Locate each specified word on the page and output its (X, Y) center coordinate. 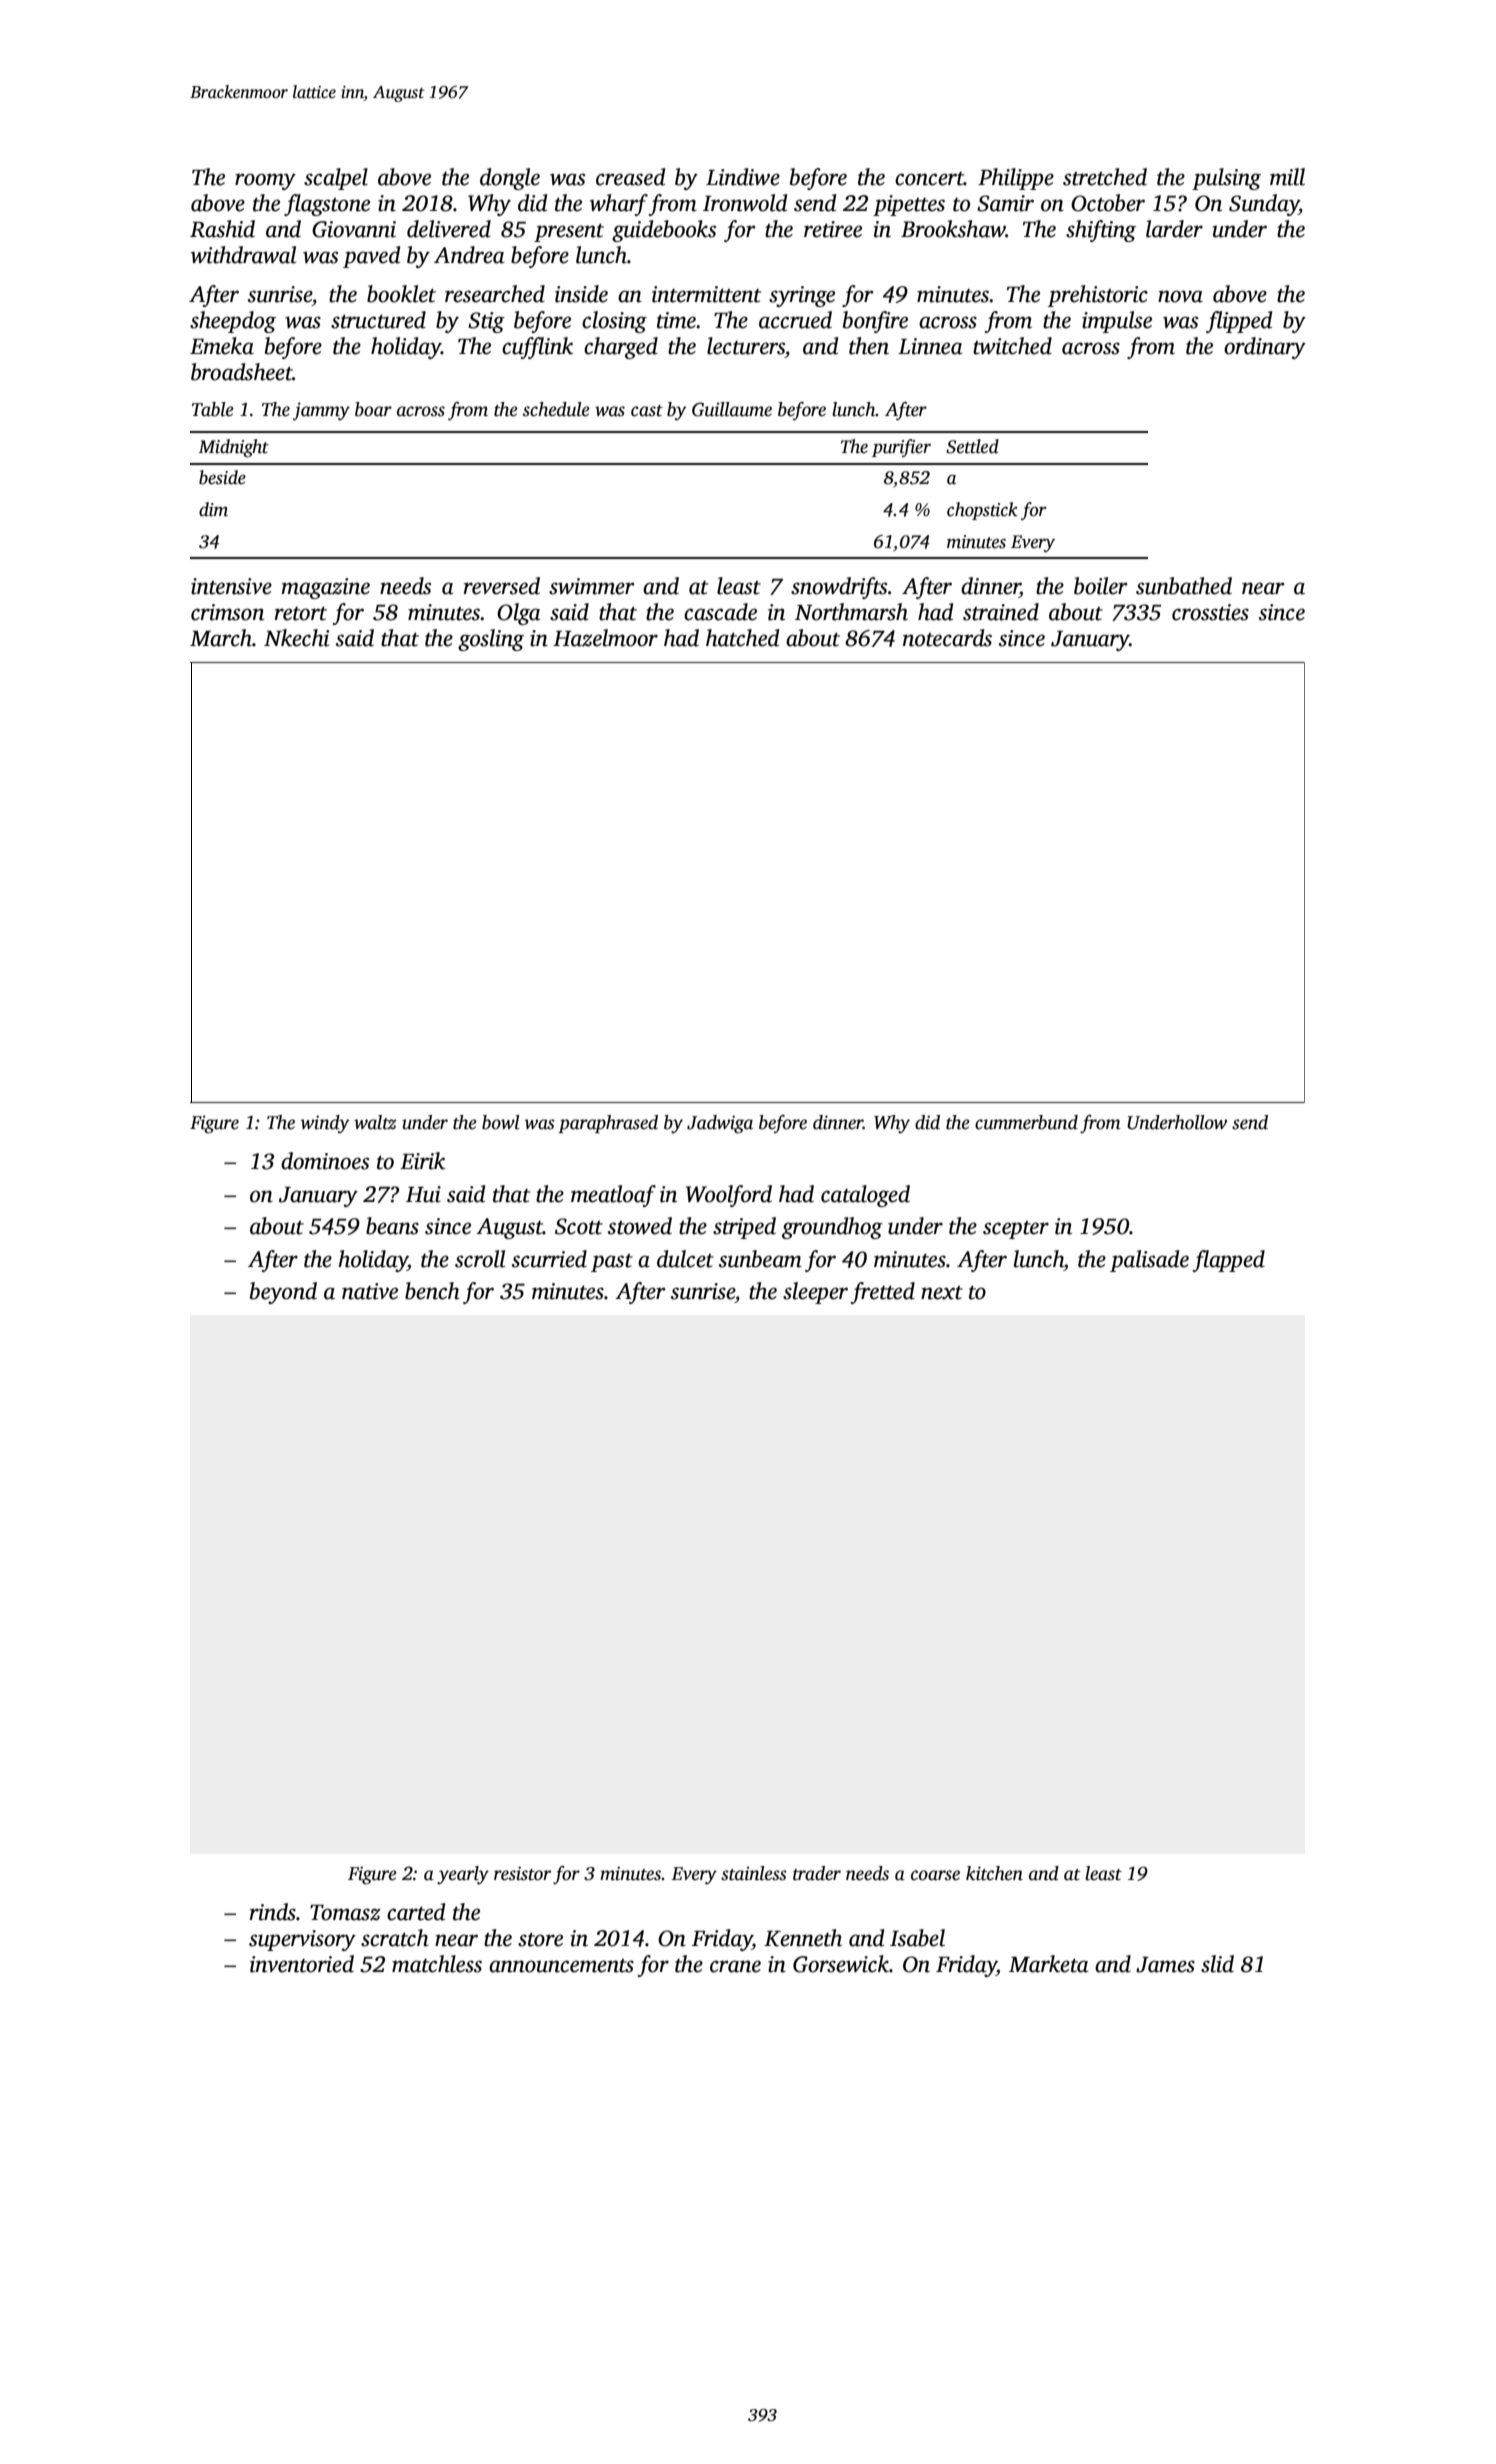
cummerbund (1026, 1122)
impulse (1117, 322)
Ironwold (745, 203)
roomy (265, 181)
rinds (273, 1912)
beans (392, 1226)
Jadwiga (720, 1124)
